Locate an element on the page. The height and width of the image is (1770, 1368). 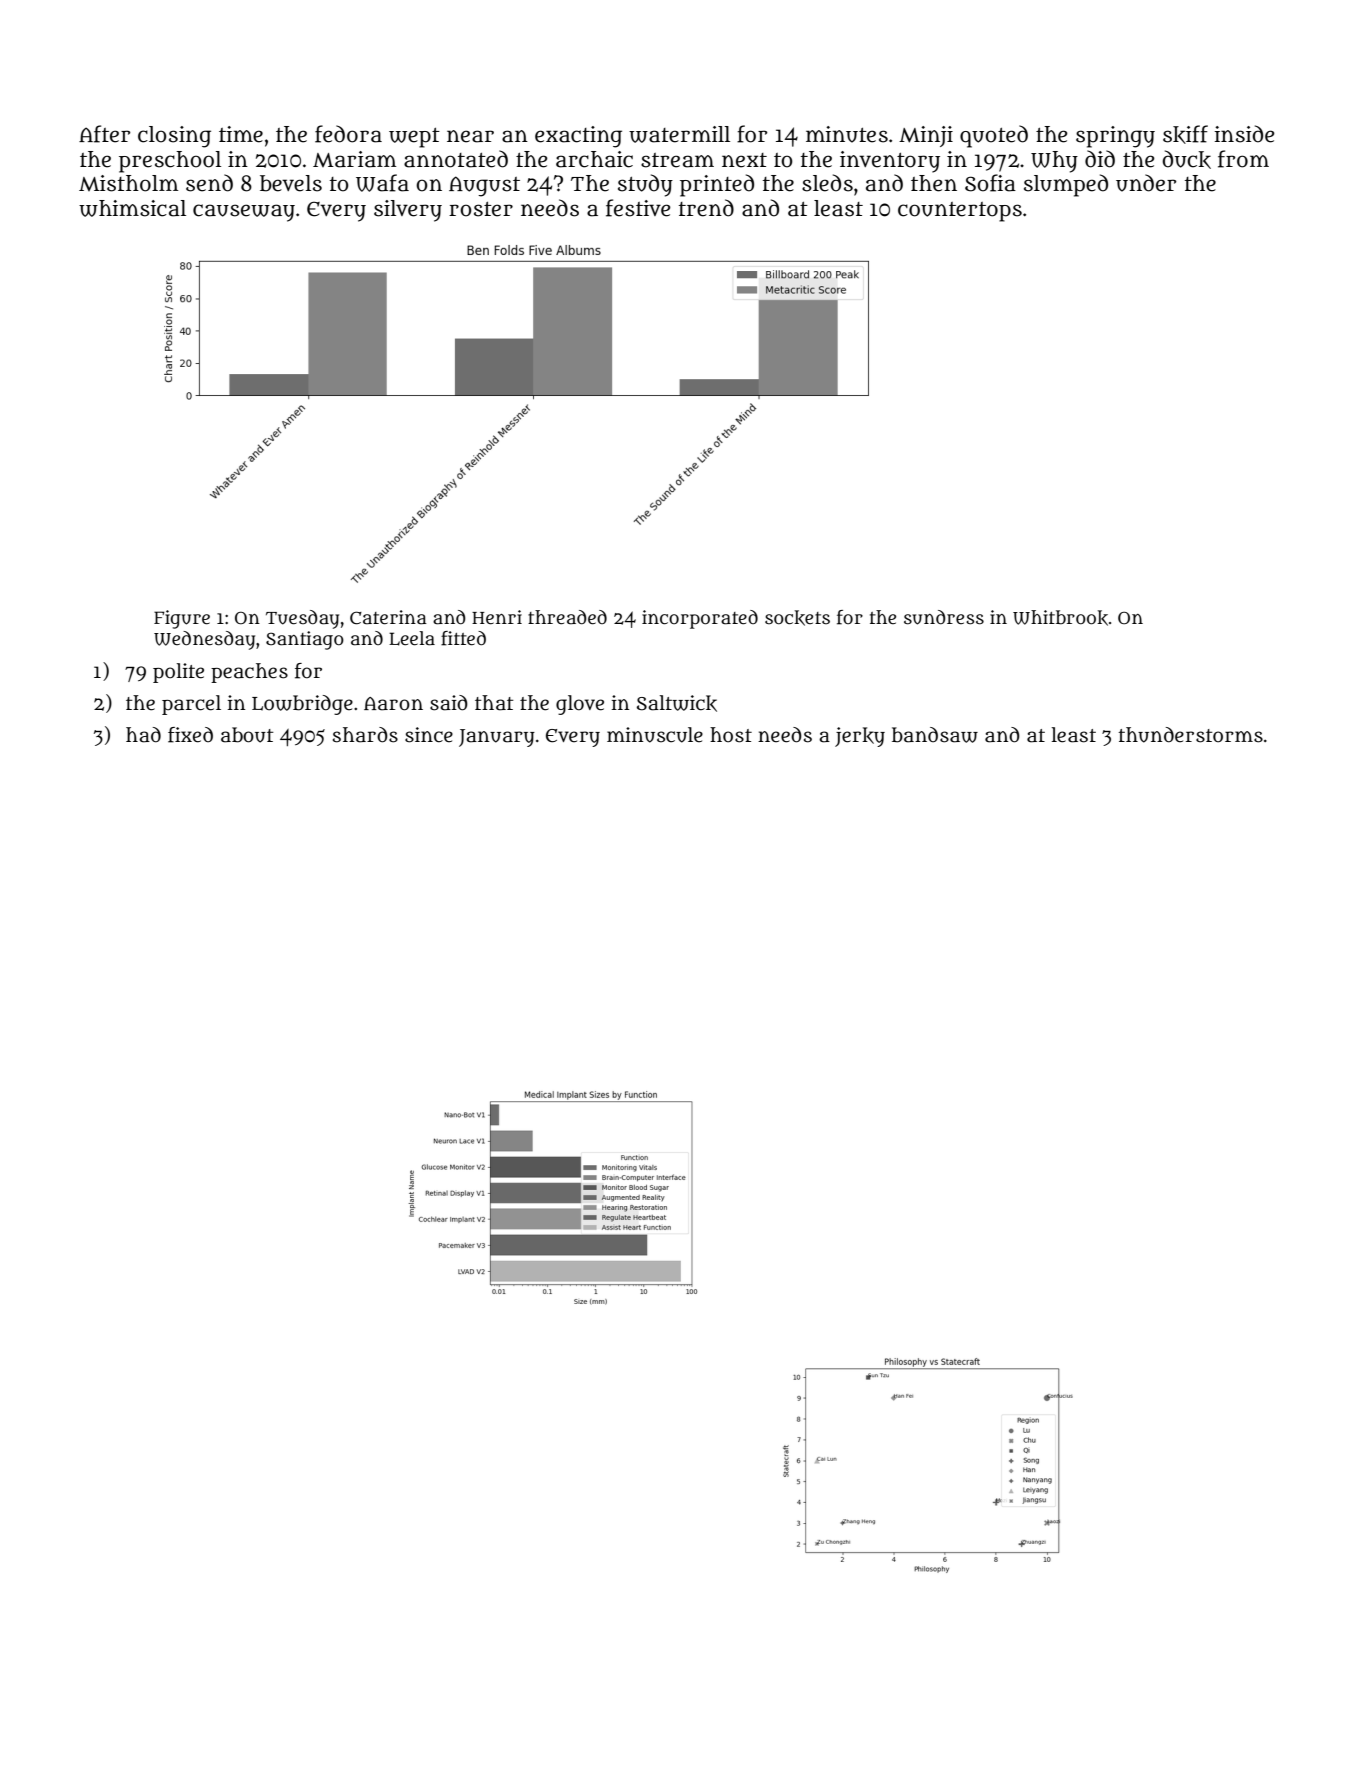
Whitbrook is located at coordinates (1060, 618).
